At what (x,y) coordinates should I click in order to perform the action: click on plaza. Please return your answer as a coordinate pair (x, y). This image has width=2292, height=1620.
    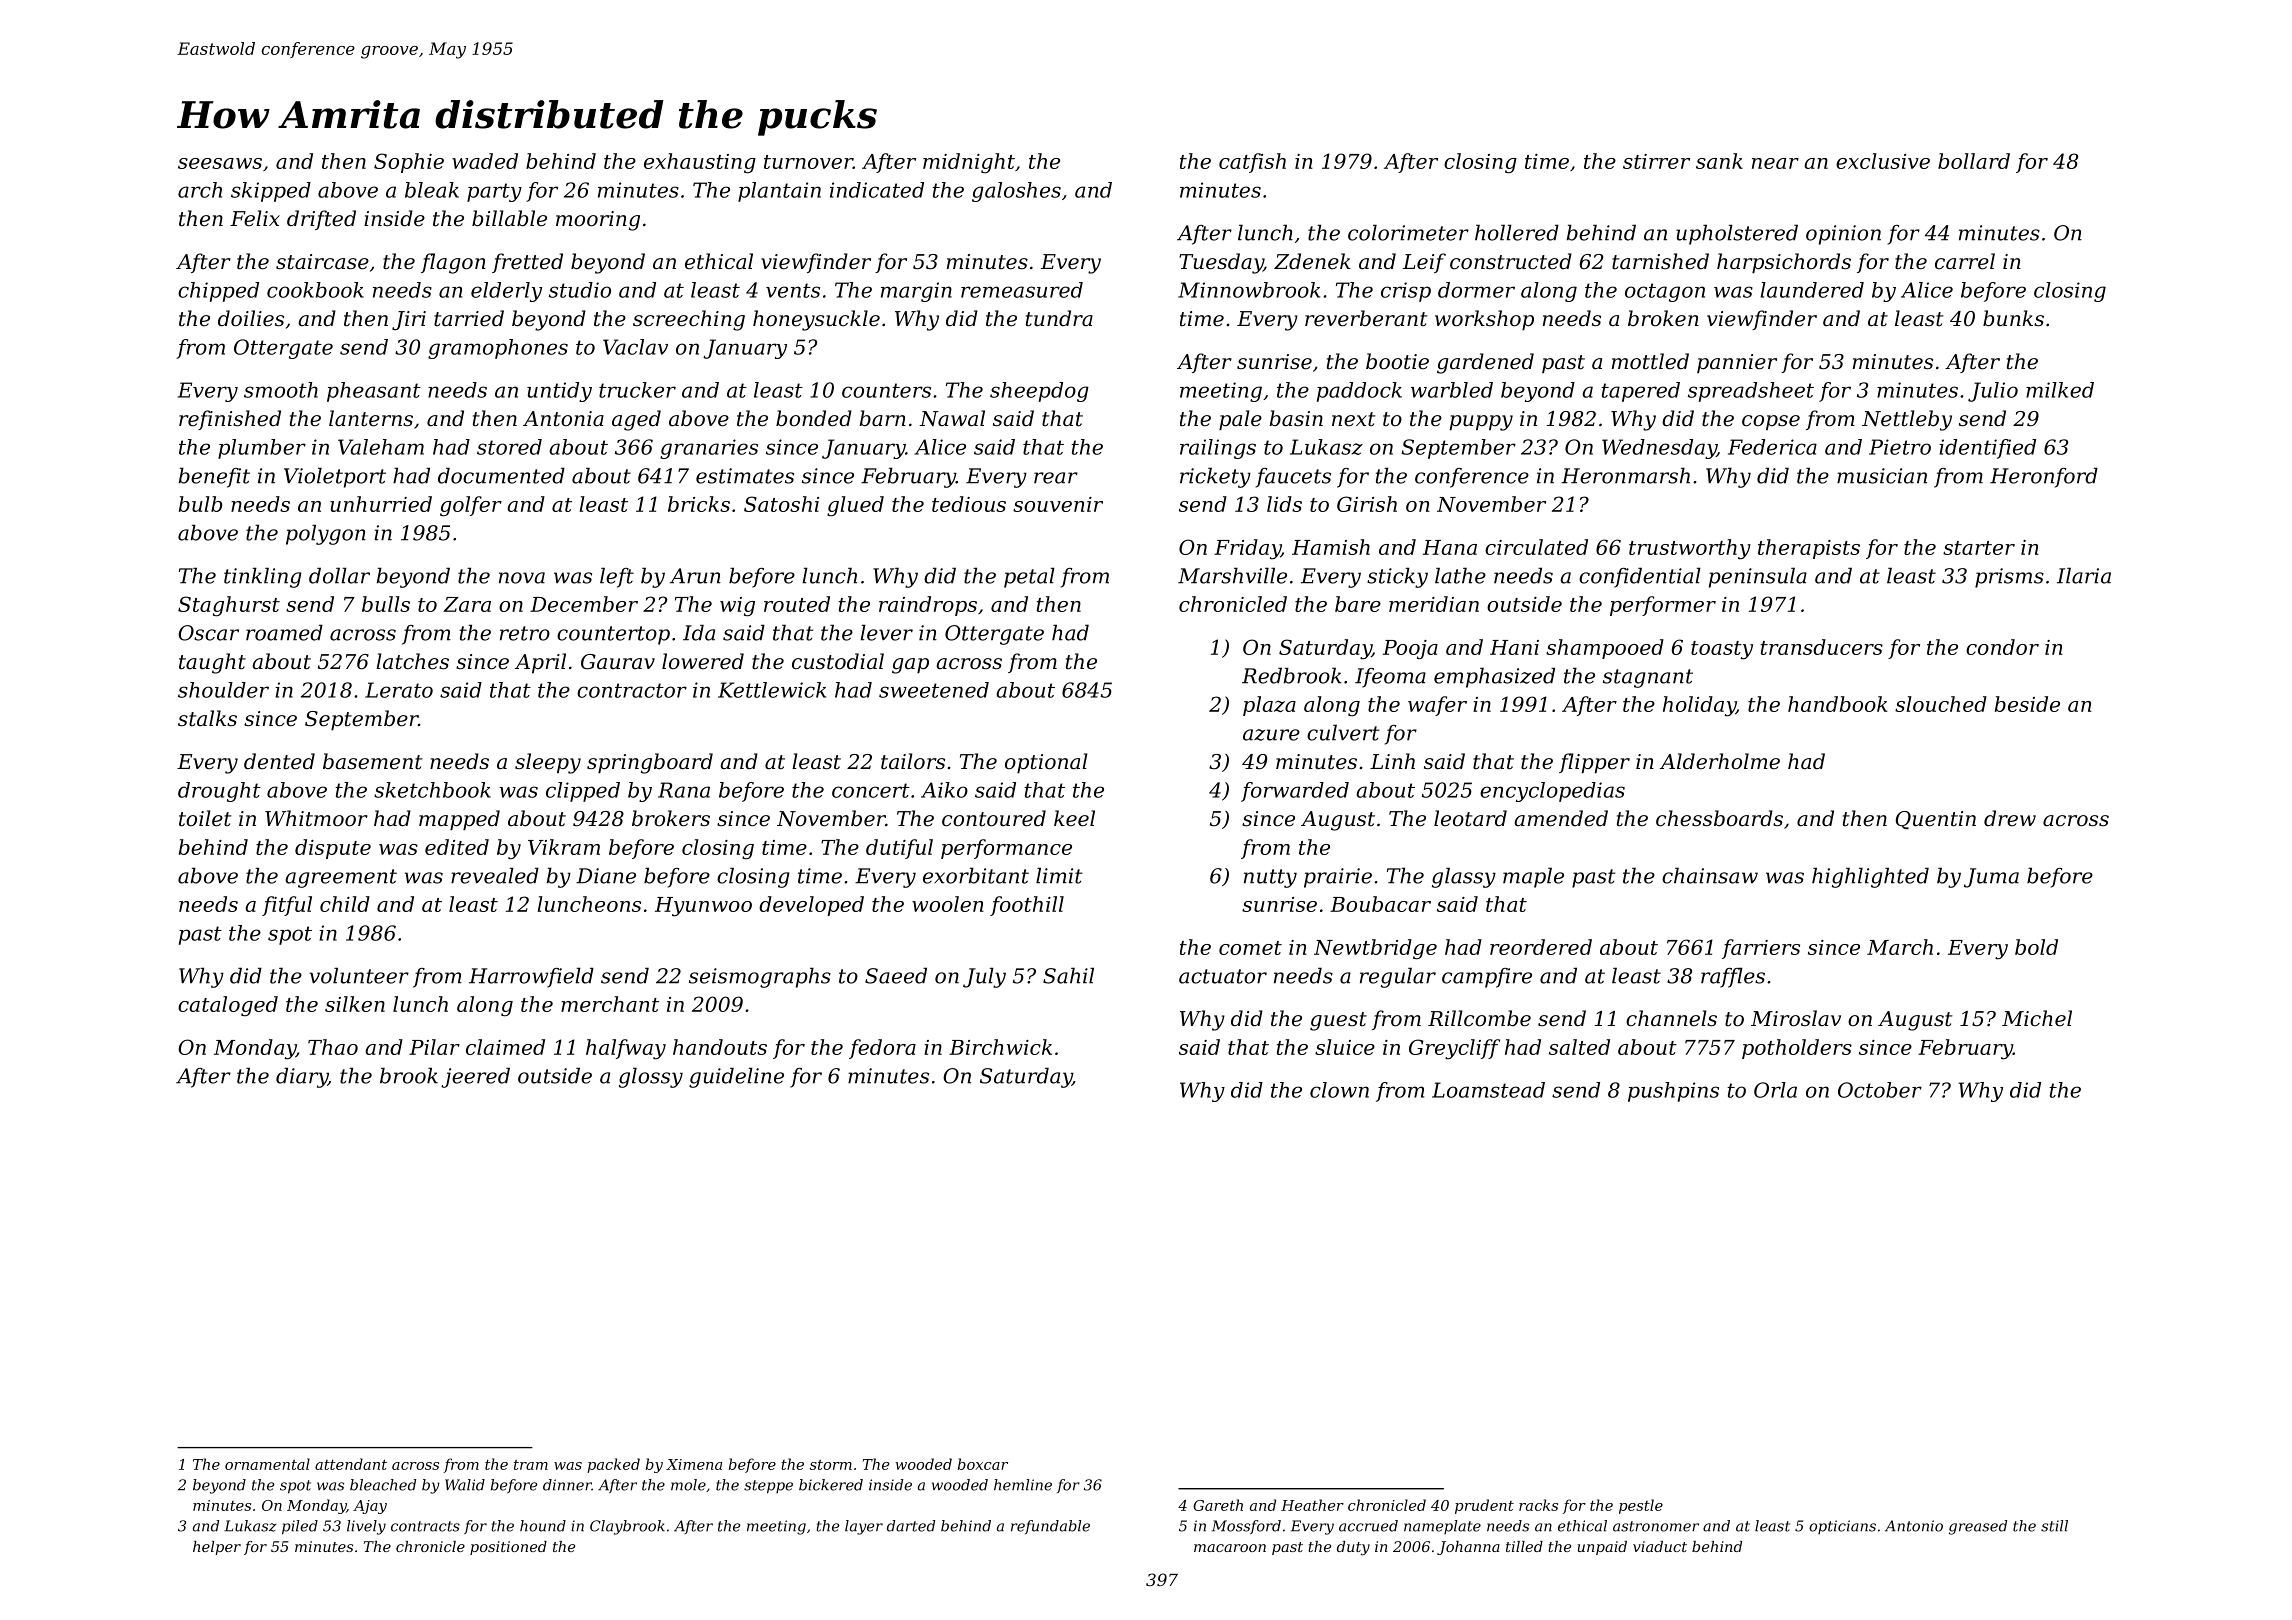
    Looking at the image, I should click on (1269, 706).
